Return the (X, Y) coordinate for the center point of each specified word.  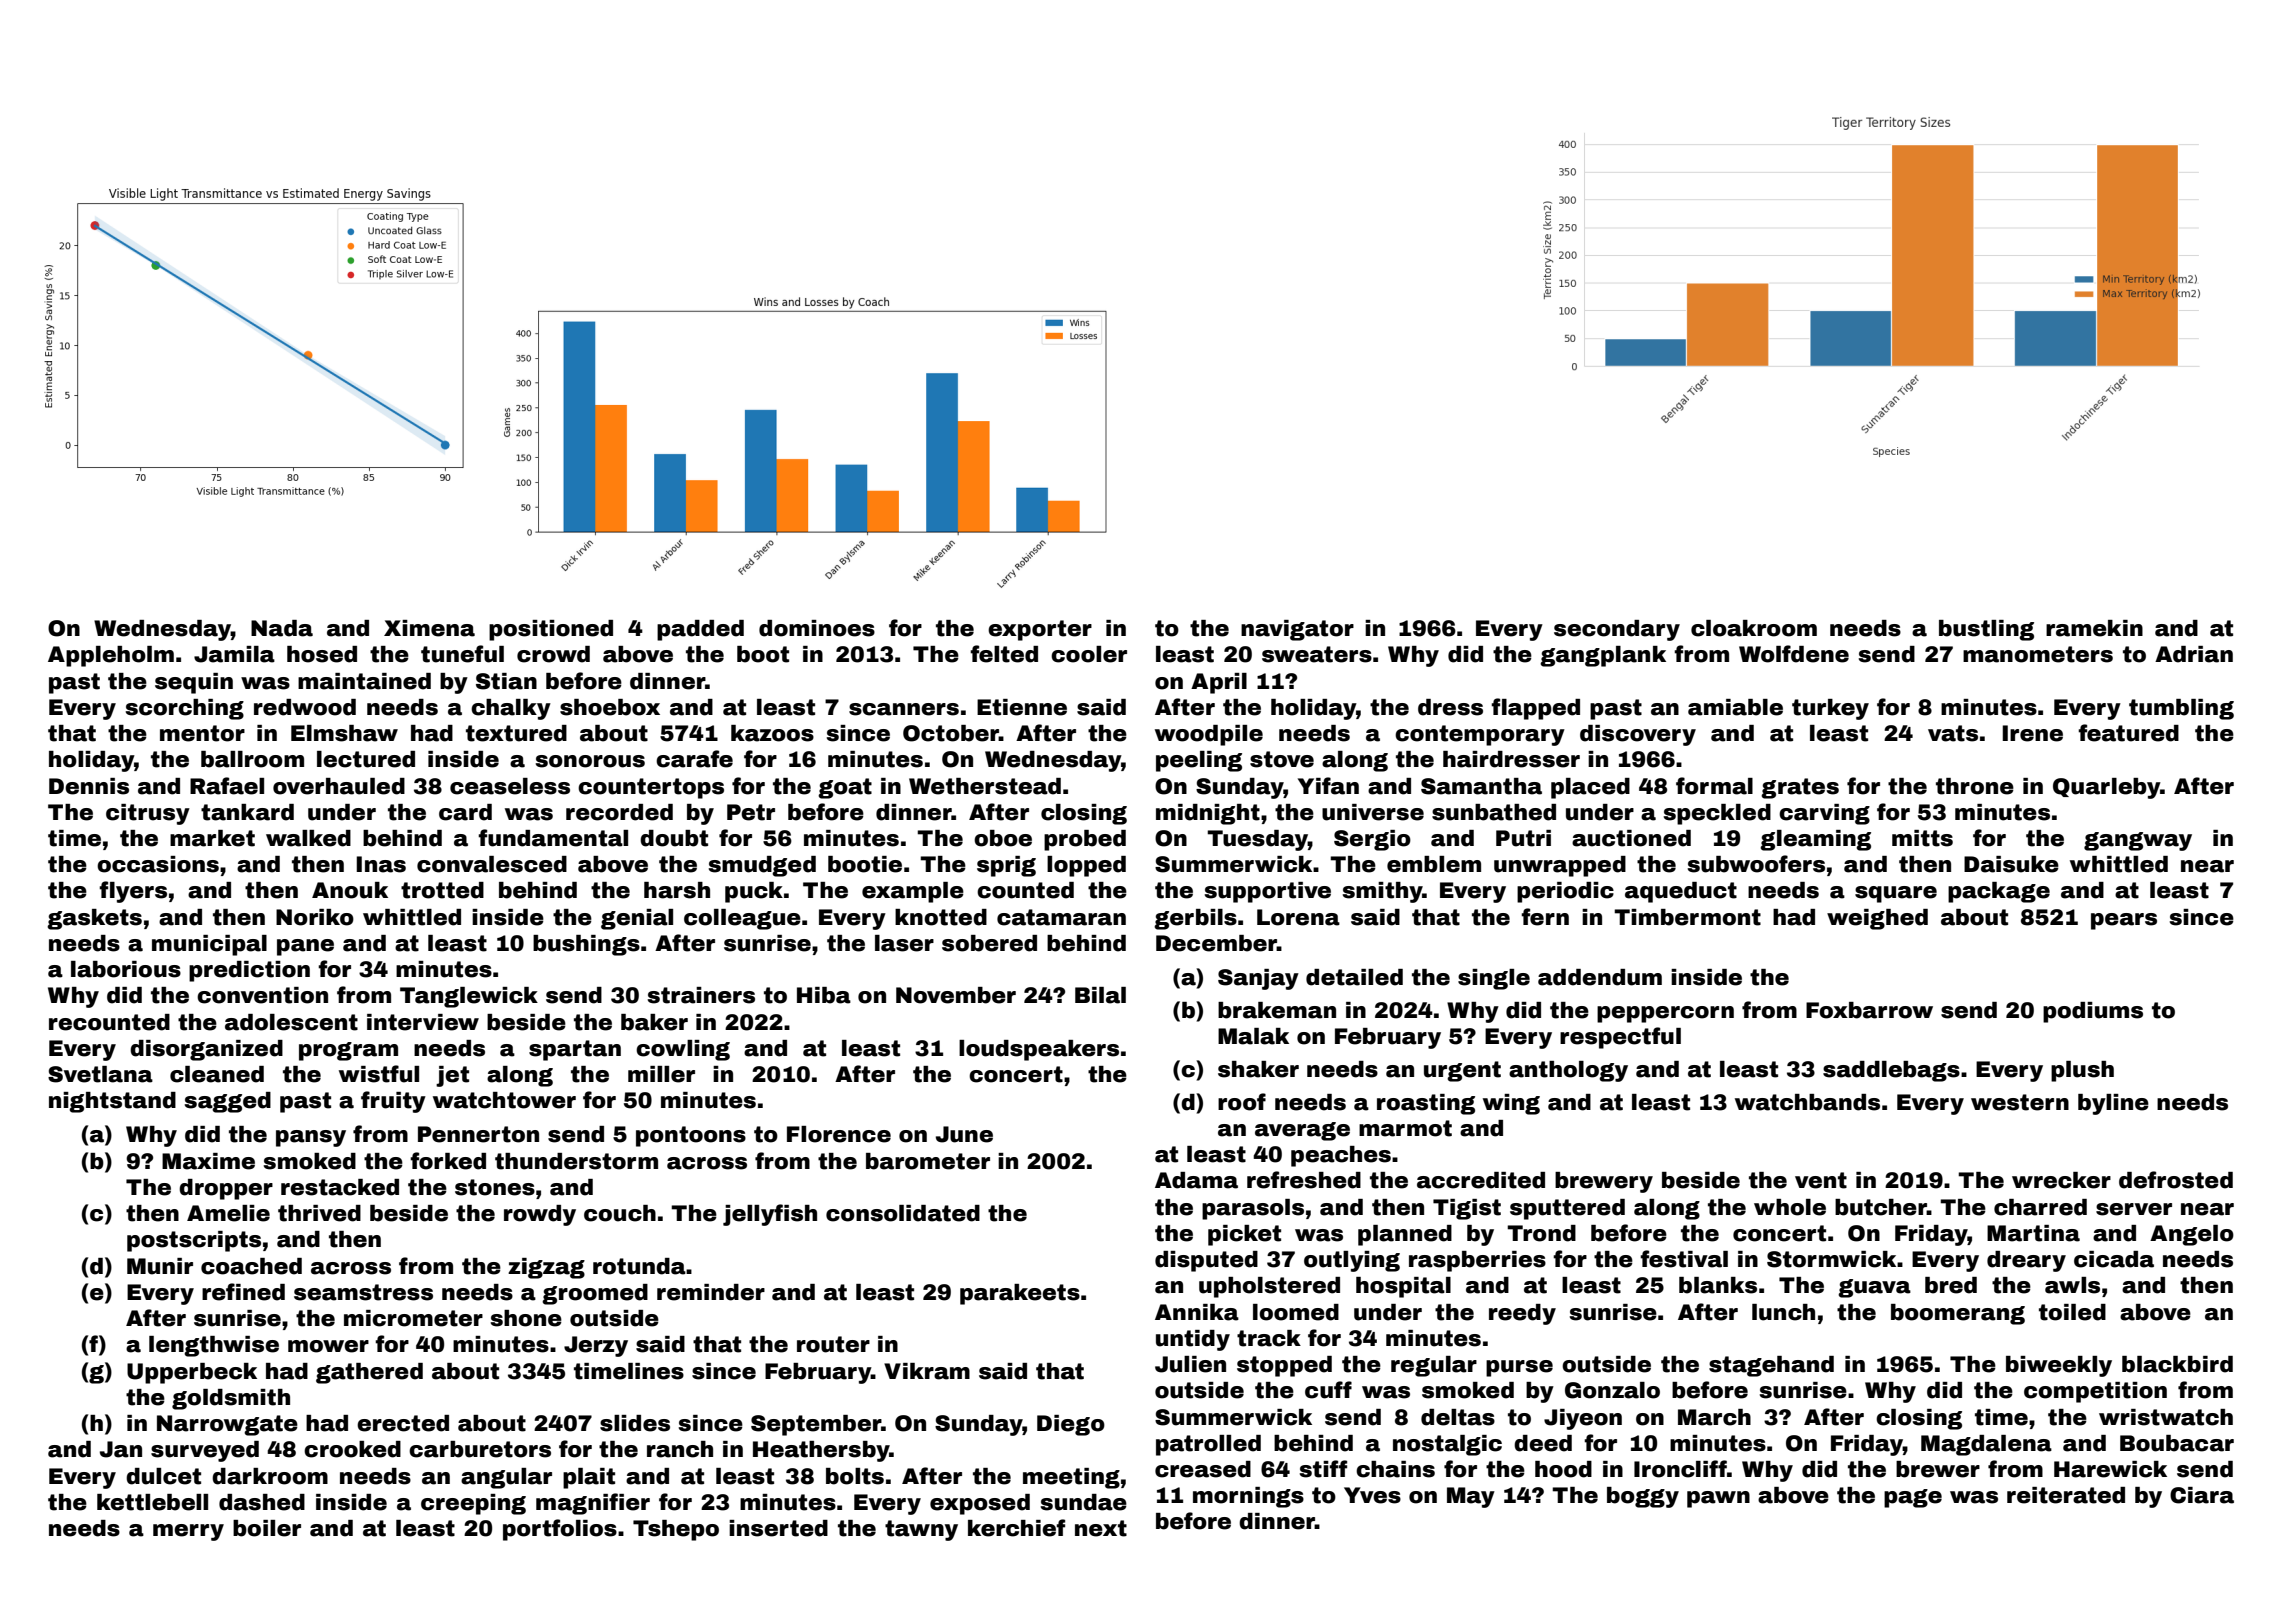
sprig (1006, 866)
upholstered (1269, 1287)
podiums (2093, 1012)
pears (2124, 921)
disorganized (206, 1050)
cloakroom (1754, 628)
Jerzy (596, 1346)
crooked (352, 1449)
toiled (2072, 1312)
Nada (282, 628)
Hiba (824, 995)
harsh (677, 890)
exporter (1040, 630)
